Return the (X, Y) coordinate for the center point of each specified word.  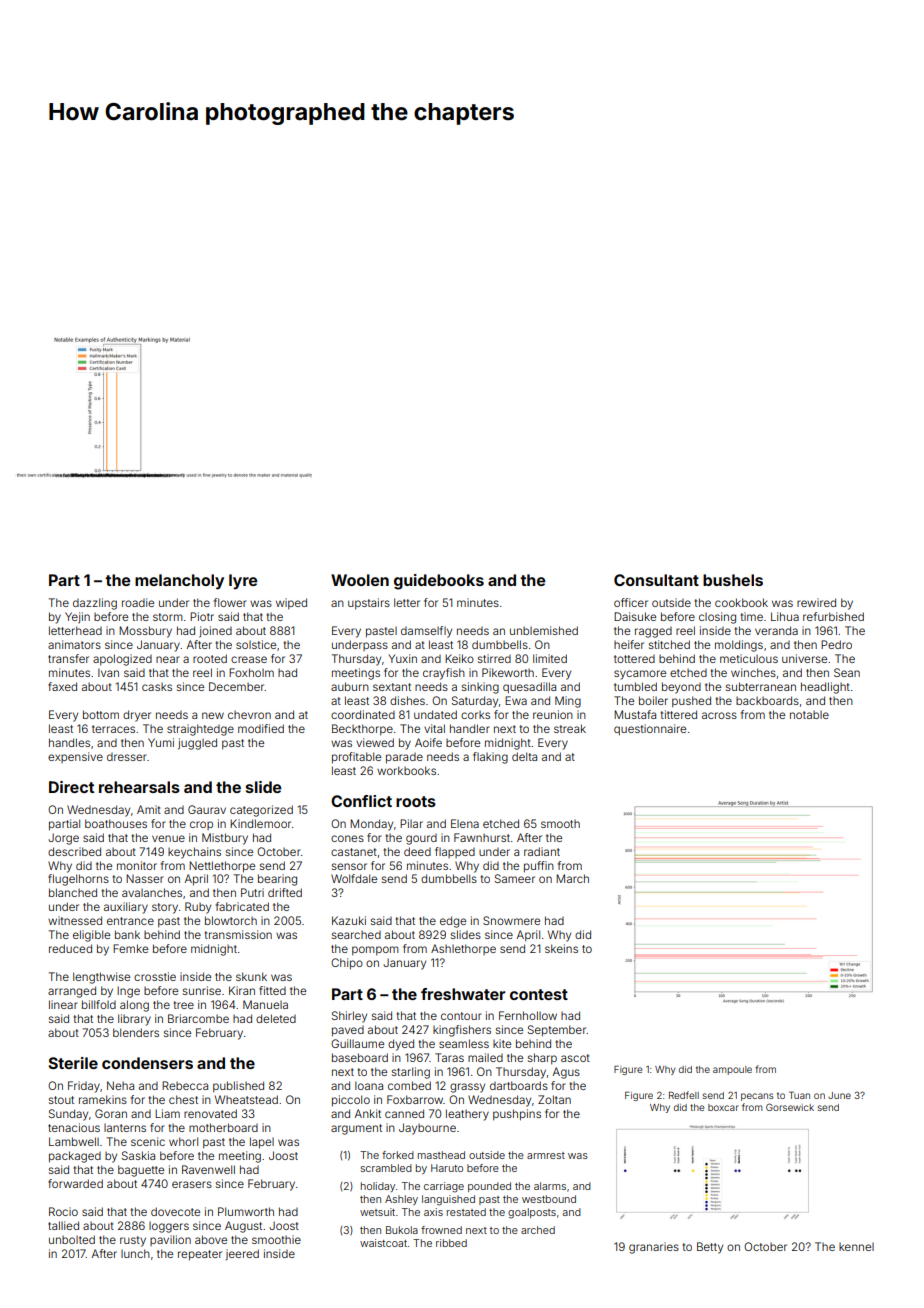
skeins (561, 948)
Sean (847, 672)
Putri (252, 892)
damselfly (426, 632)
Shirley (349, 1017)
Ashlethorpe (463, 949)
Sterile (73, 1063)
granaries (654, 1248)
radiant (542, 851)
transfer (68, 658)
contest (539, 994)
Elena (465, 823)
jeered (242, 1254)
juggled (197, 744)
